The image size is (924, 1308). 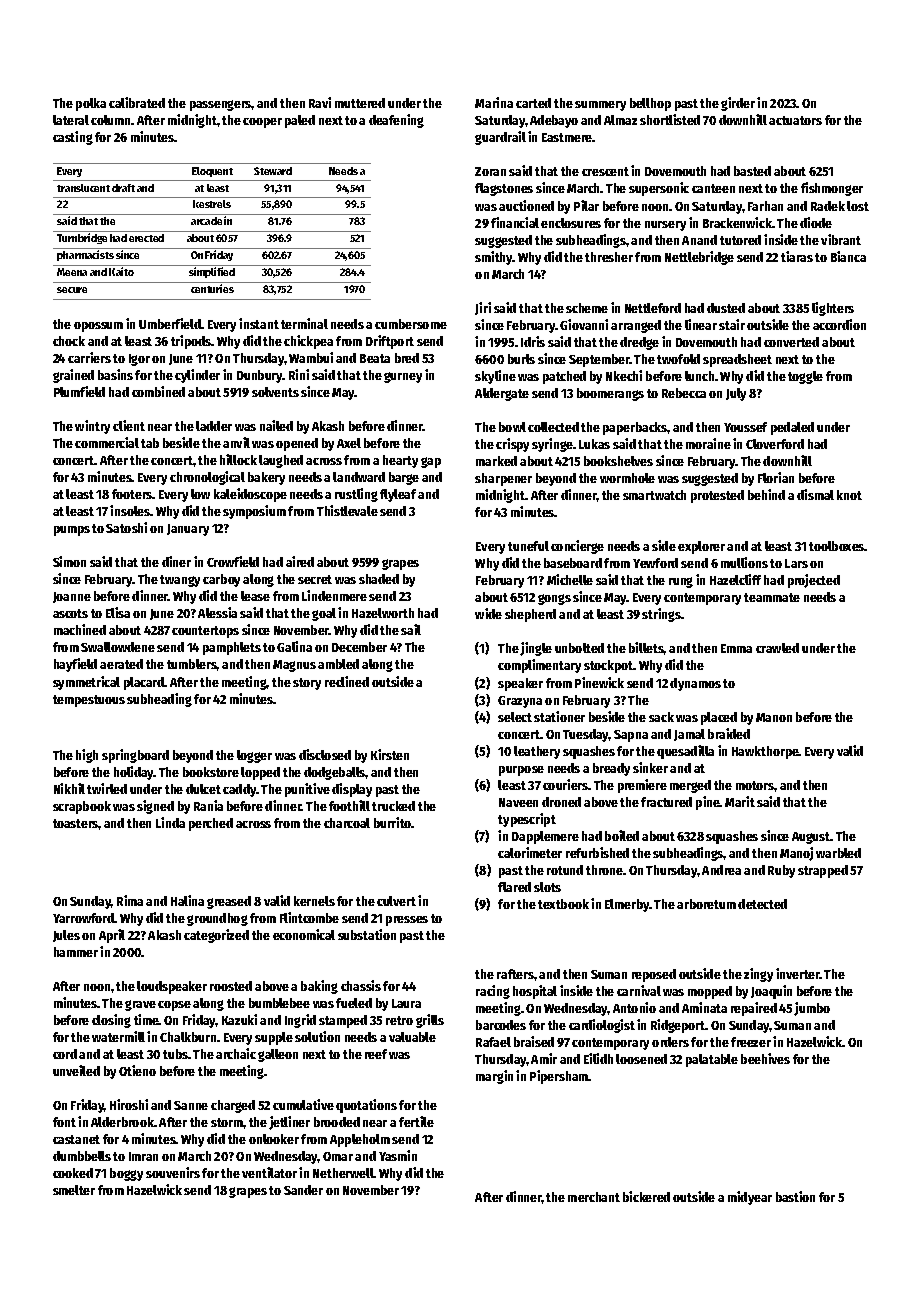 I want to click on Simon, so click(x=69, y=561).
